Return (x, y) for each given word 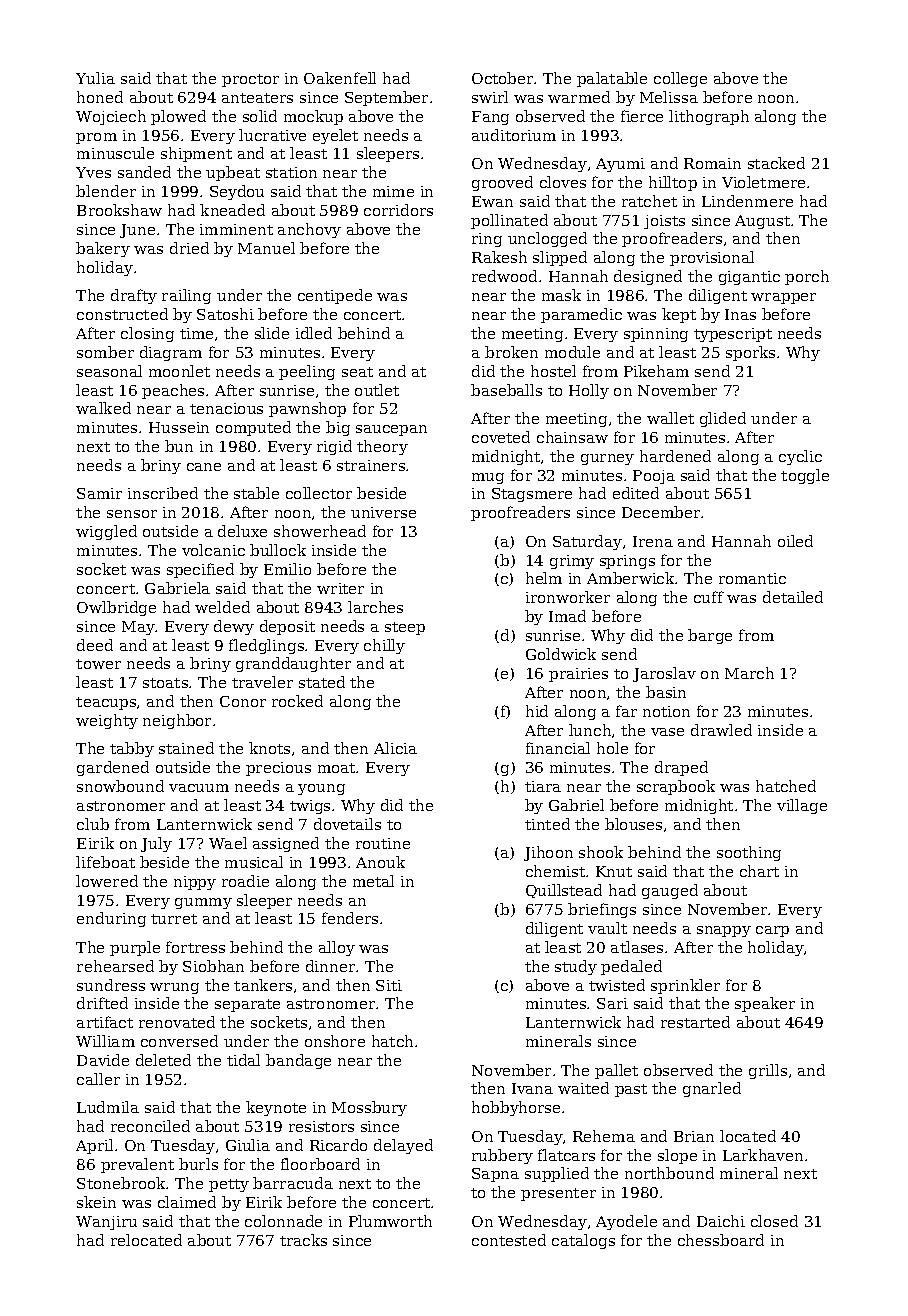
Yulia (95, 78)
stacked (776, 163)
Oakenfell (340, 78)
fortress (195, 947)
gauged (670, 891)
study (576, 967)
